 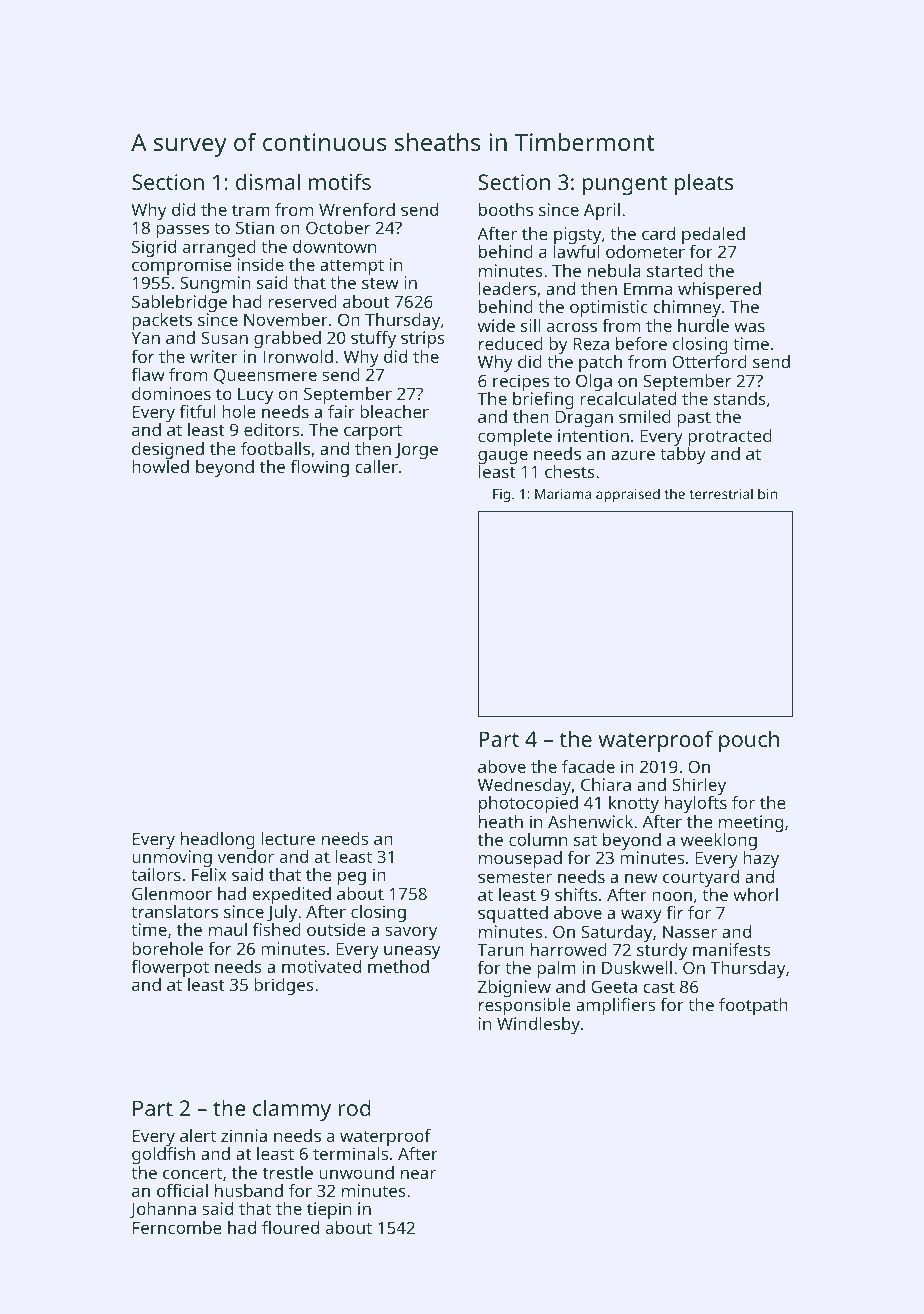 What do you see at coordinates (719, 290) in the screenshot?
I see `whispered` at bounding box center [719, 290].
